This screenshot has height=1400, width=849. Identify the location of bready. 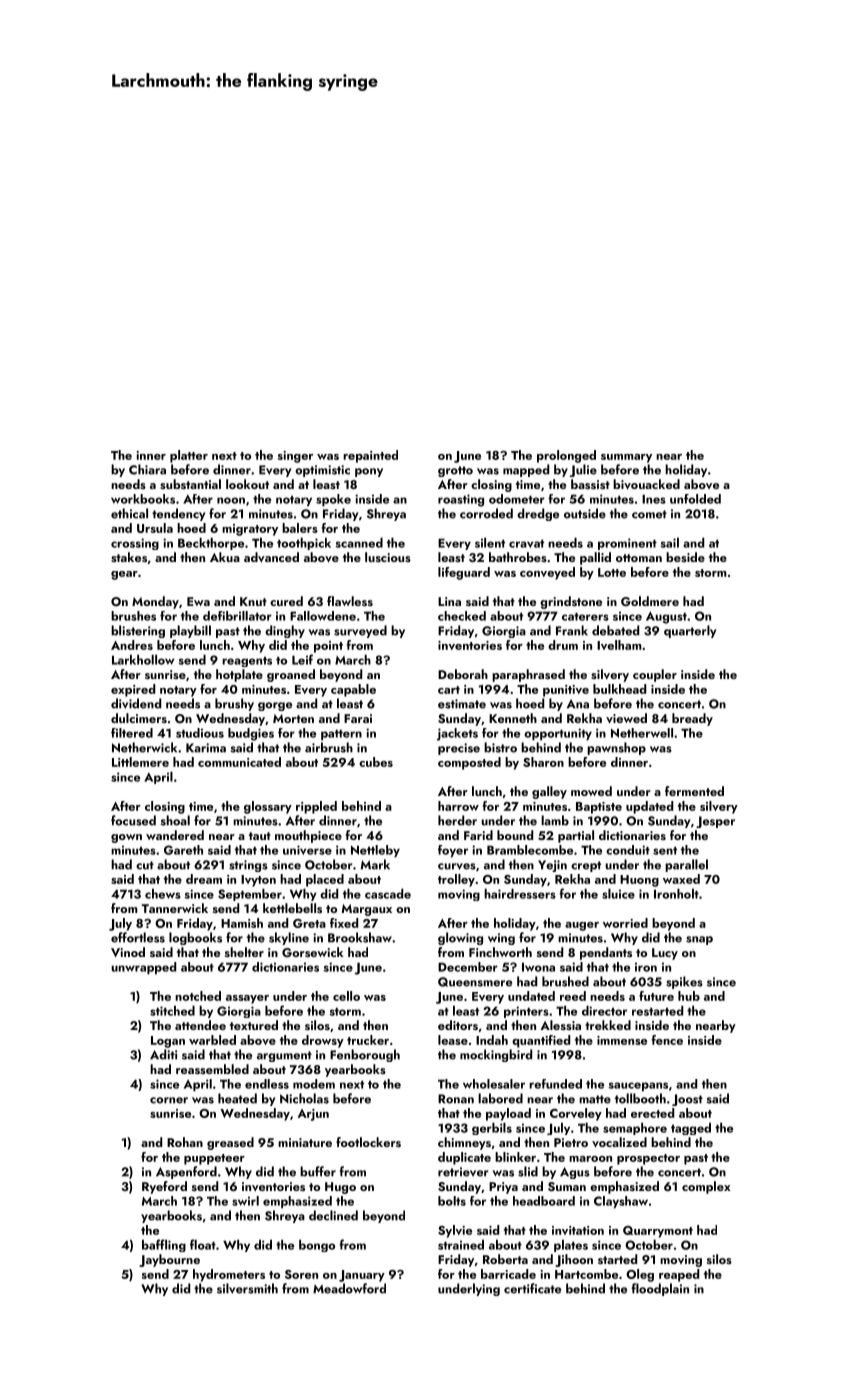
(692, 719).
